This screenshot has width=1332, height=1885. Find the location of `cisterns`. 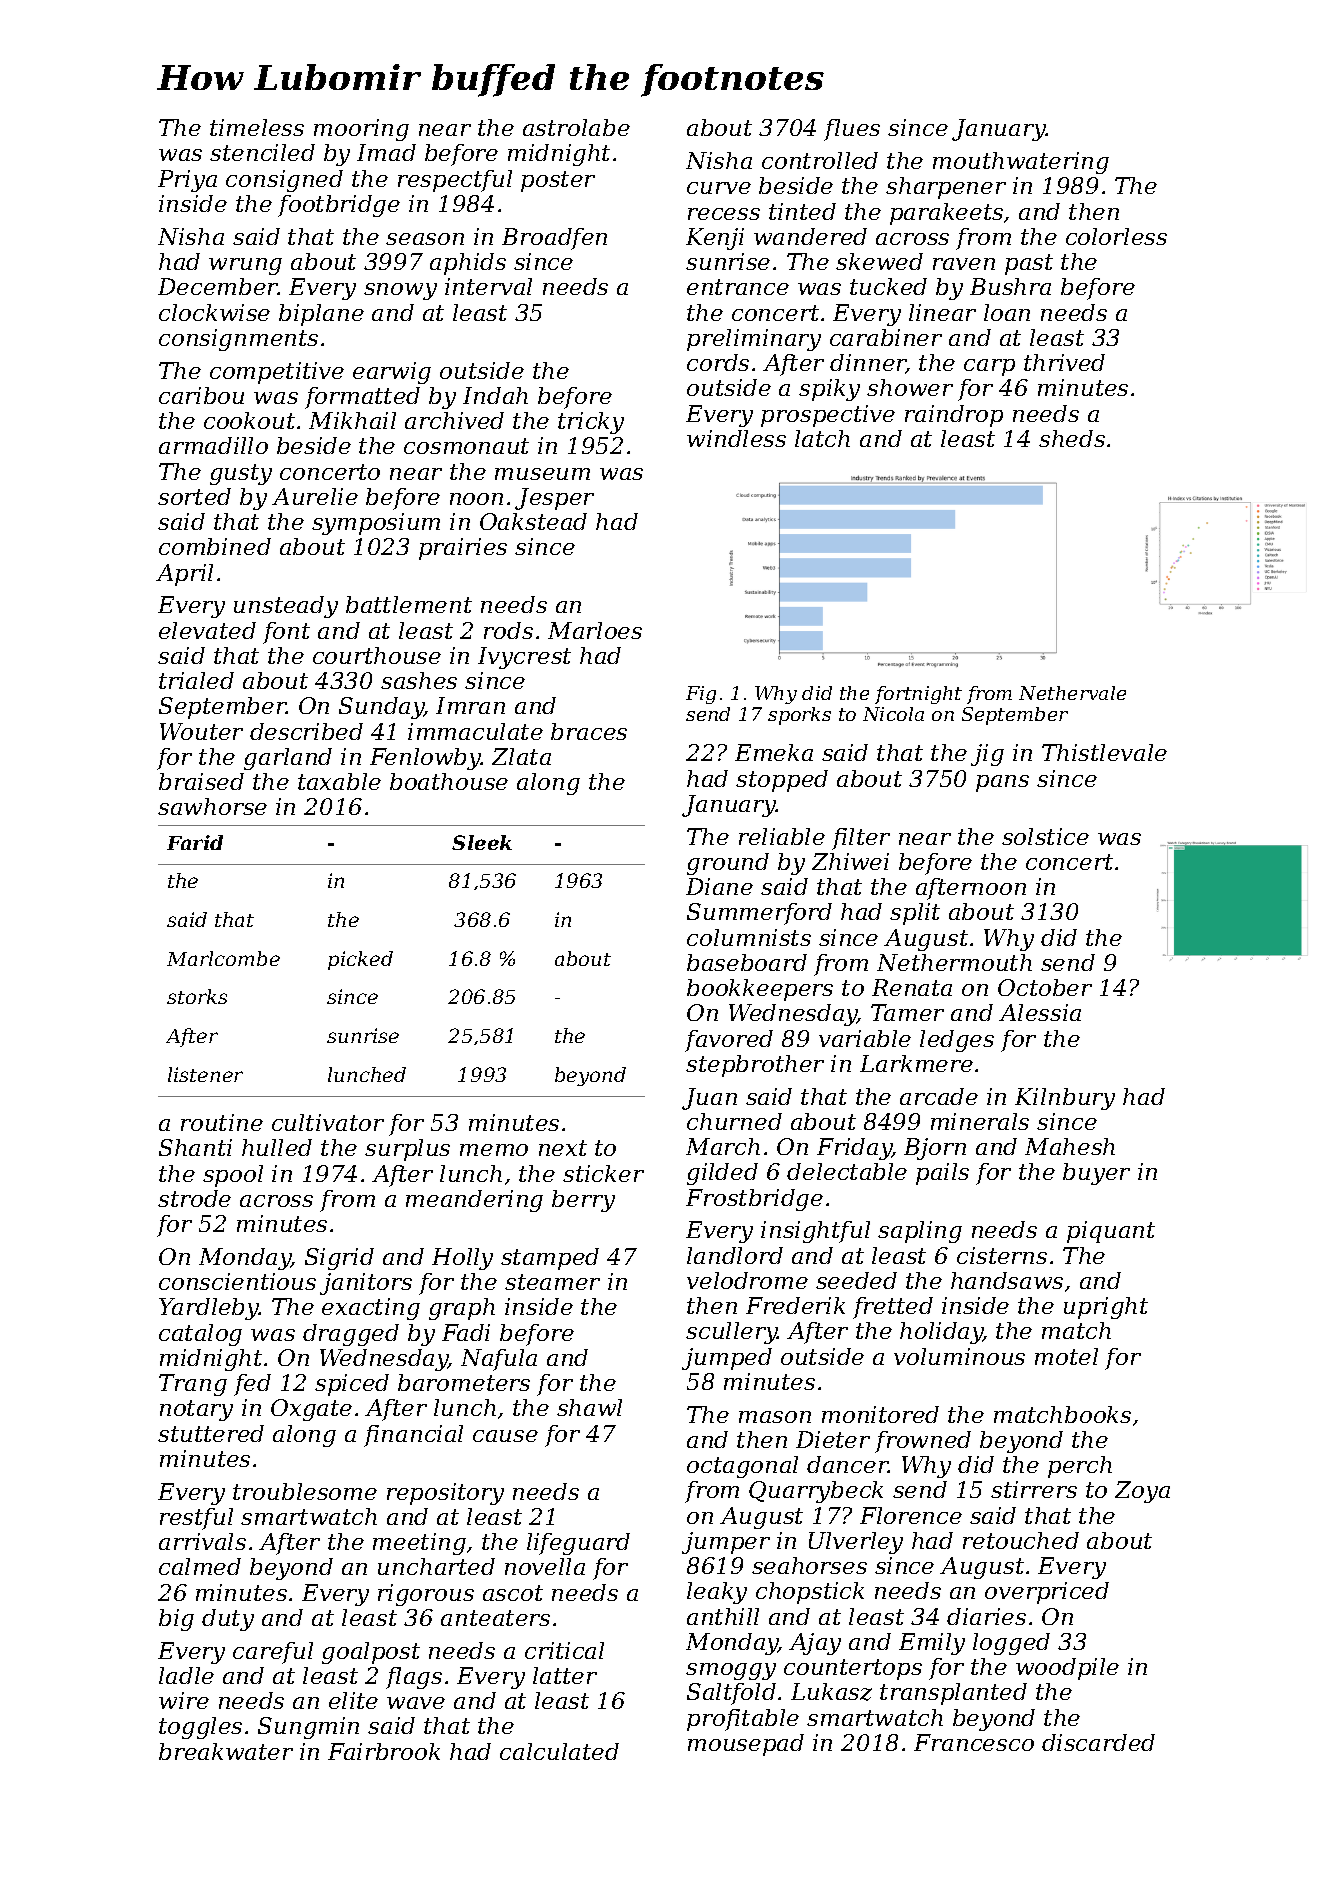

cisterns is located at coordinates (1002, 1255).
